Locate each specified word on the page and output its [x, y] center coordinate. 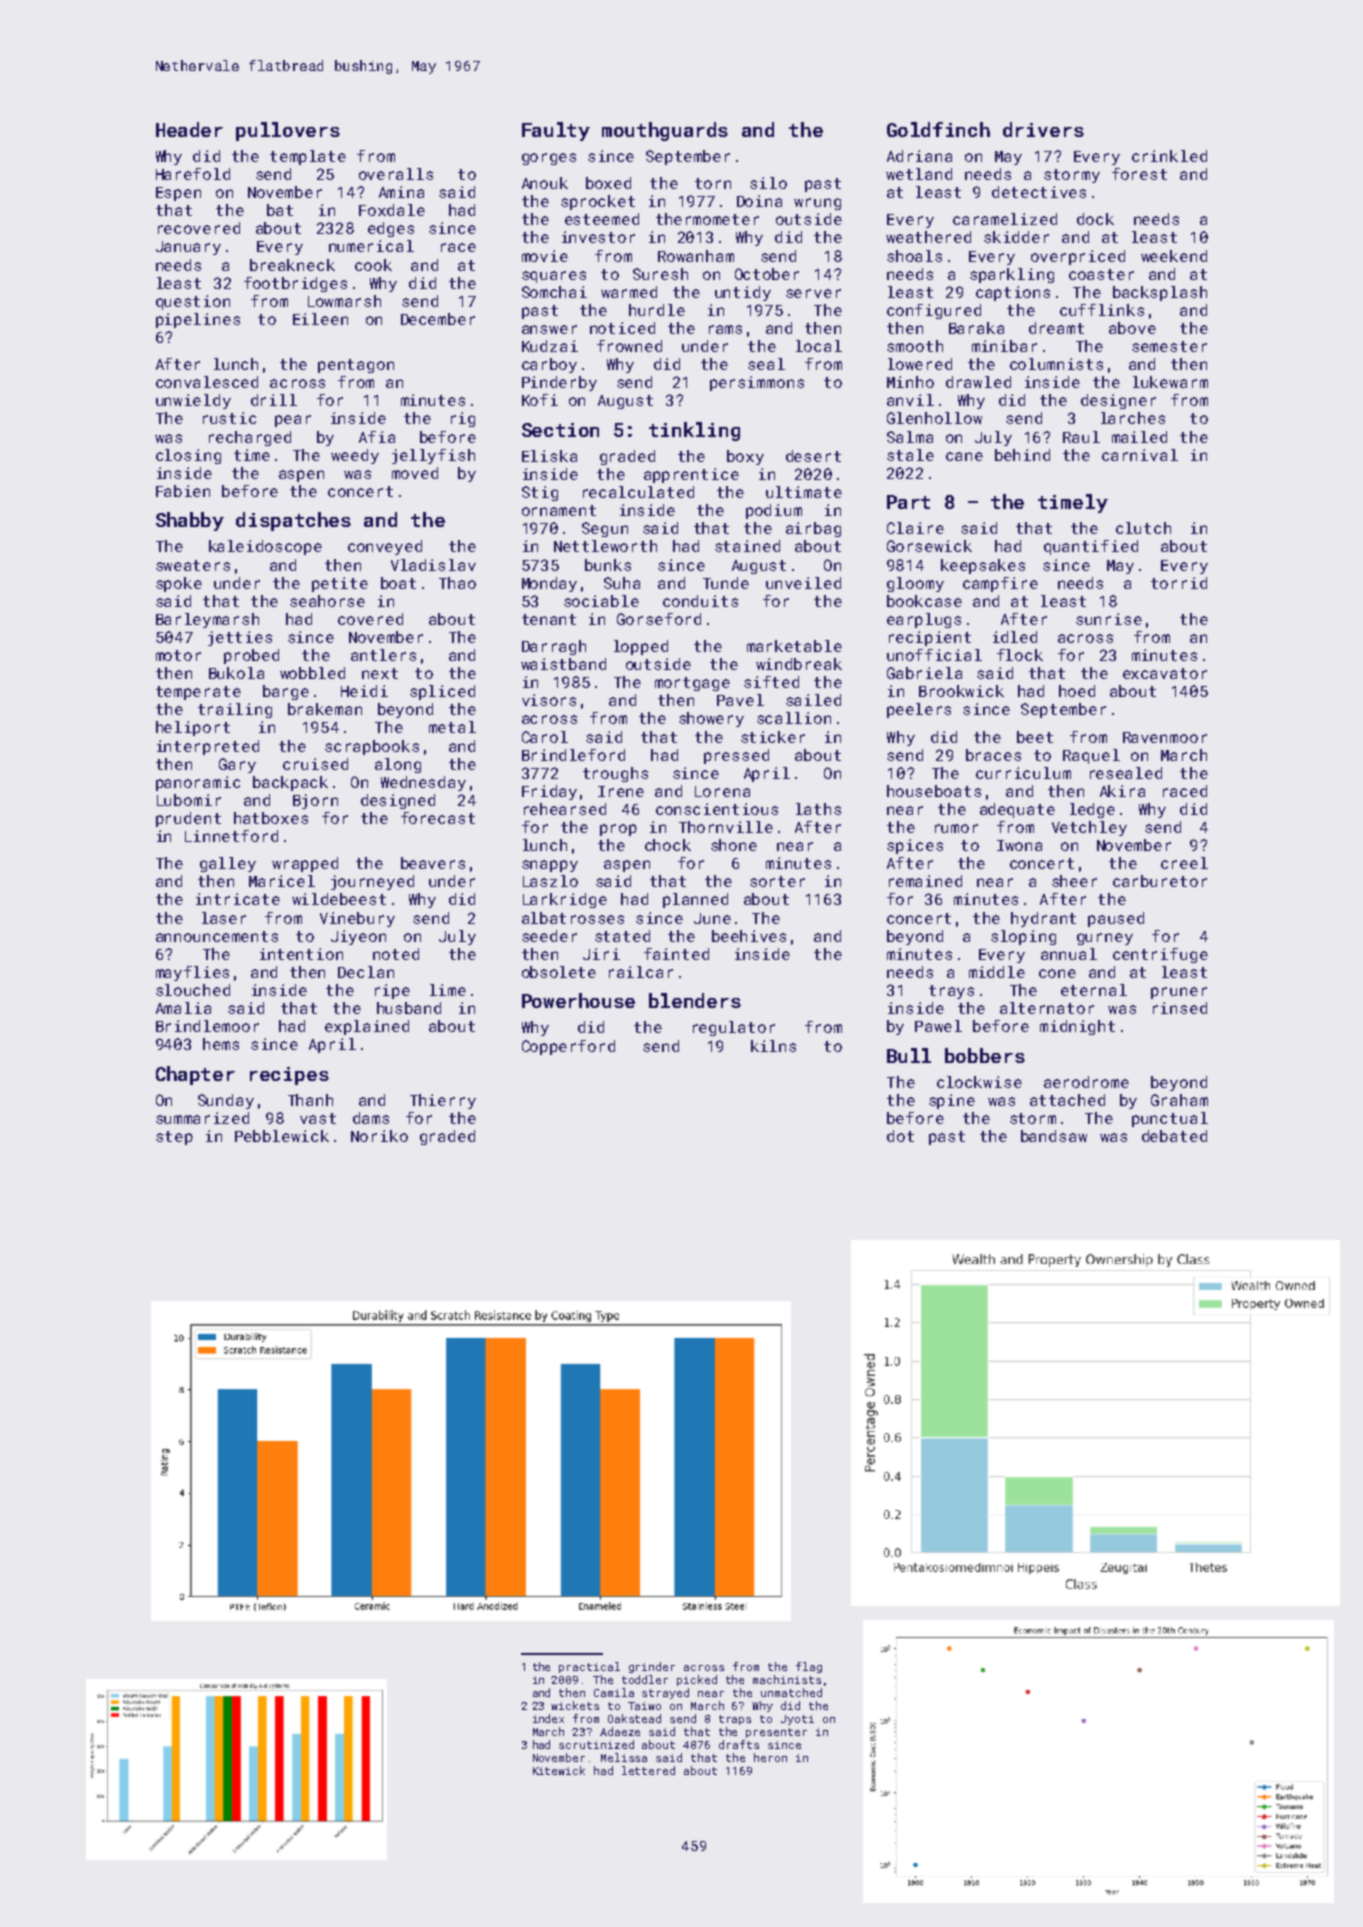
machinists [787, 1679]
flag [809, 1667]
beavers [433, 863]
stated [622, 936]
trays [951, 992]
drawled [978, 382]
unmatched [791, 1692]
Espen [178, 194]
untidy [743, 293]
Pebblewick [282, 1136]
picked [697, 1680]
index [548, 1718]
